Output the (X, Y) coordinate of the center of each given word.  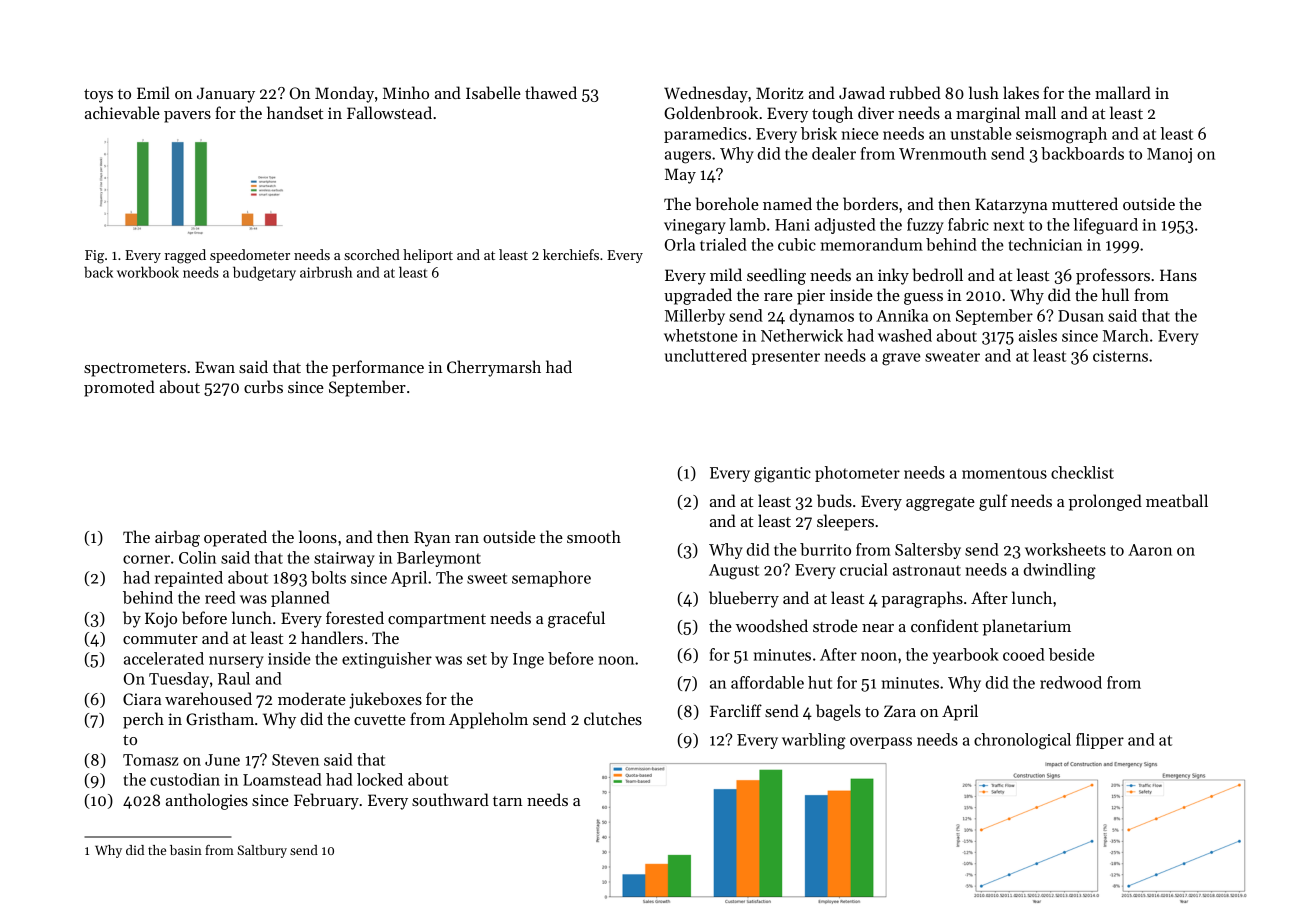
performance (378, 368)
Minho (406, 92)
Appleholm (488, 720)
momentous (1004, 474)
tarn (507, 801)
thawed (551, 92)
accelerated (164, 658)
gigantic (782, 475)
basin (186, 850)
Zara (900, 711)
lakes (1021, 92)
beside (1072, 654)
